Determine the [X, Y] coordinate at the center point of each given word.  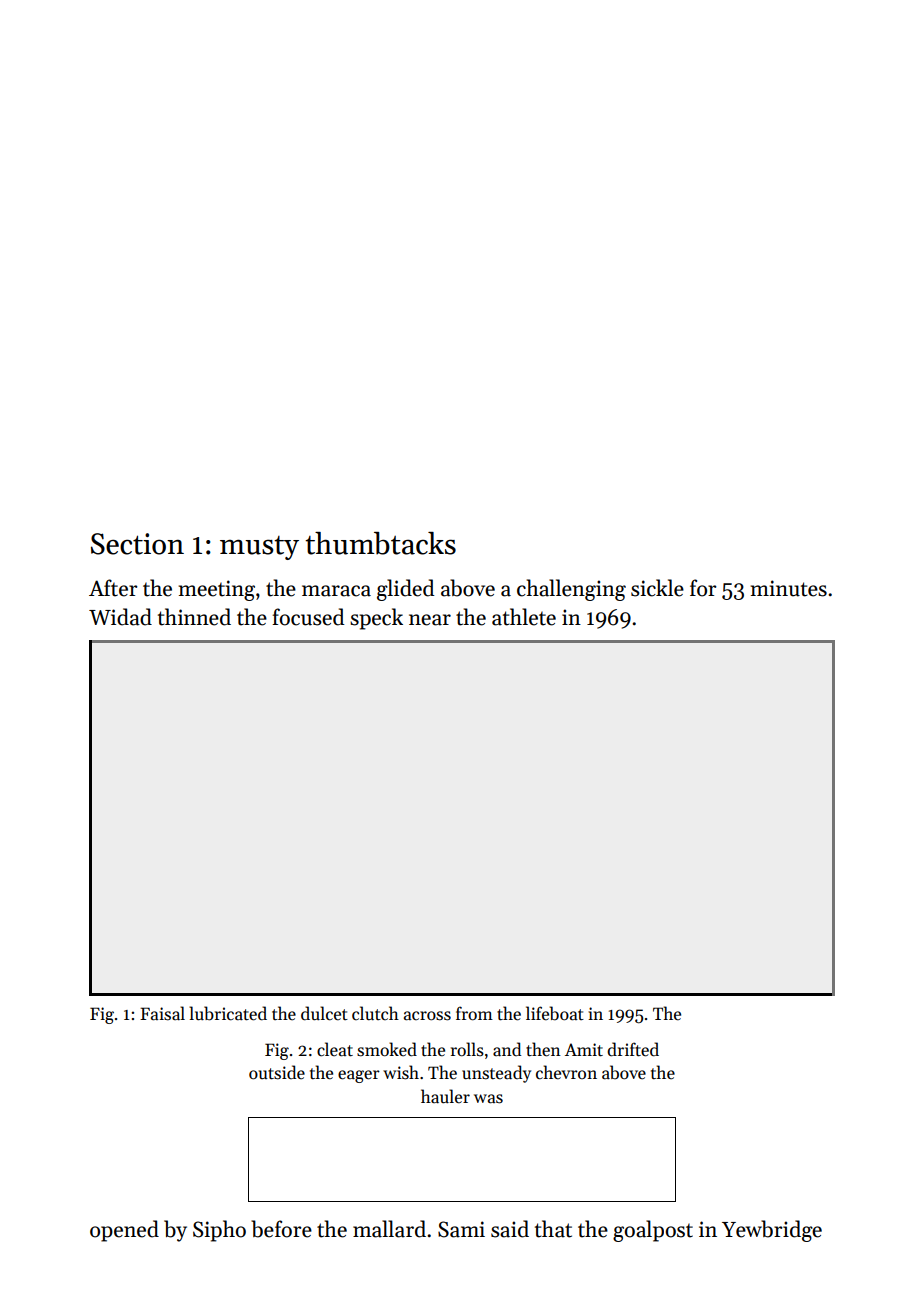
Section [137, 544]
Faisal [162, 1013]
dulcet [324, 1013]
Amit [584, 1050]
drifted [633, 1049]
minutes [789, 588]
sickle [657, 588]
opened [124, 1231]
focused [308, 617]
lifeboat [555, 1013]
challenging [571, 590]
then [543, 1049]
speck [376, 619]
